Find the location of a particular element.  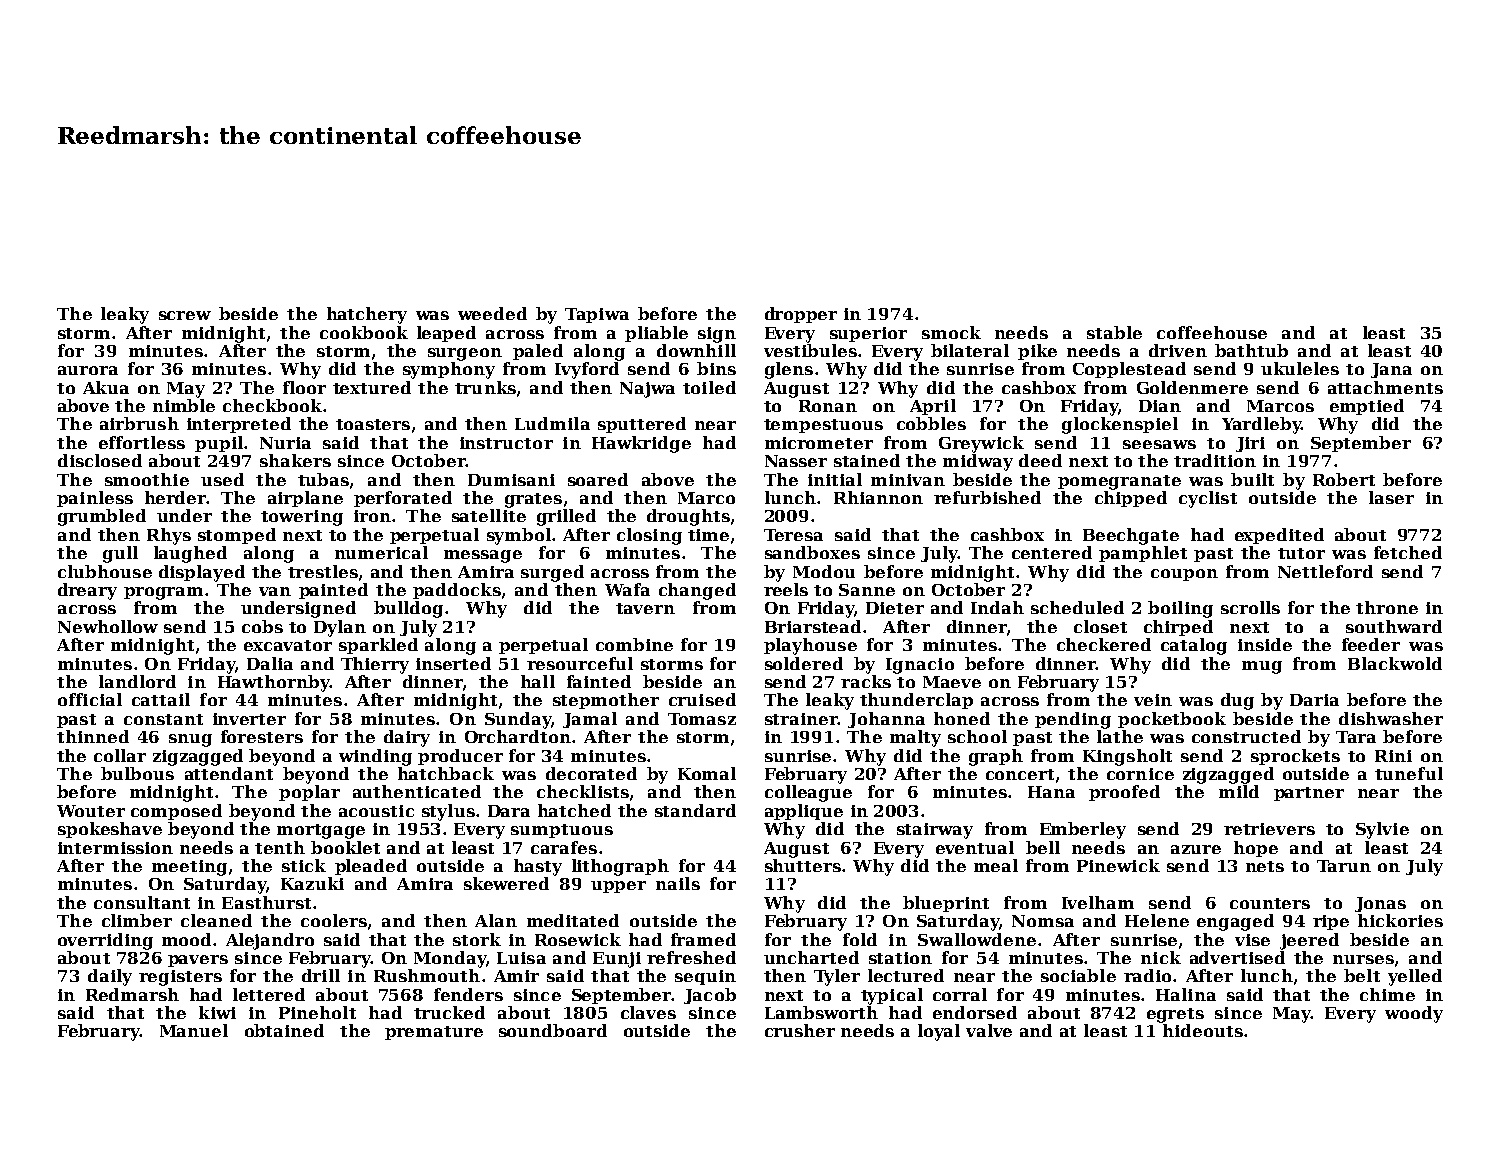

Manuel is located at coordinates (194, 1030).
